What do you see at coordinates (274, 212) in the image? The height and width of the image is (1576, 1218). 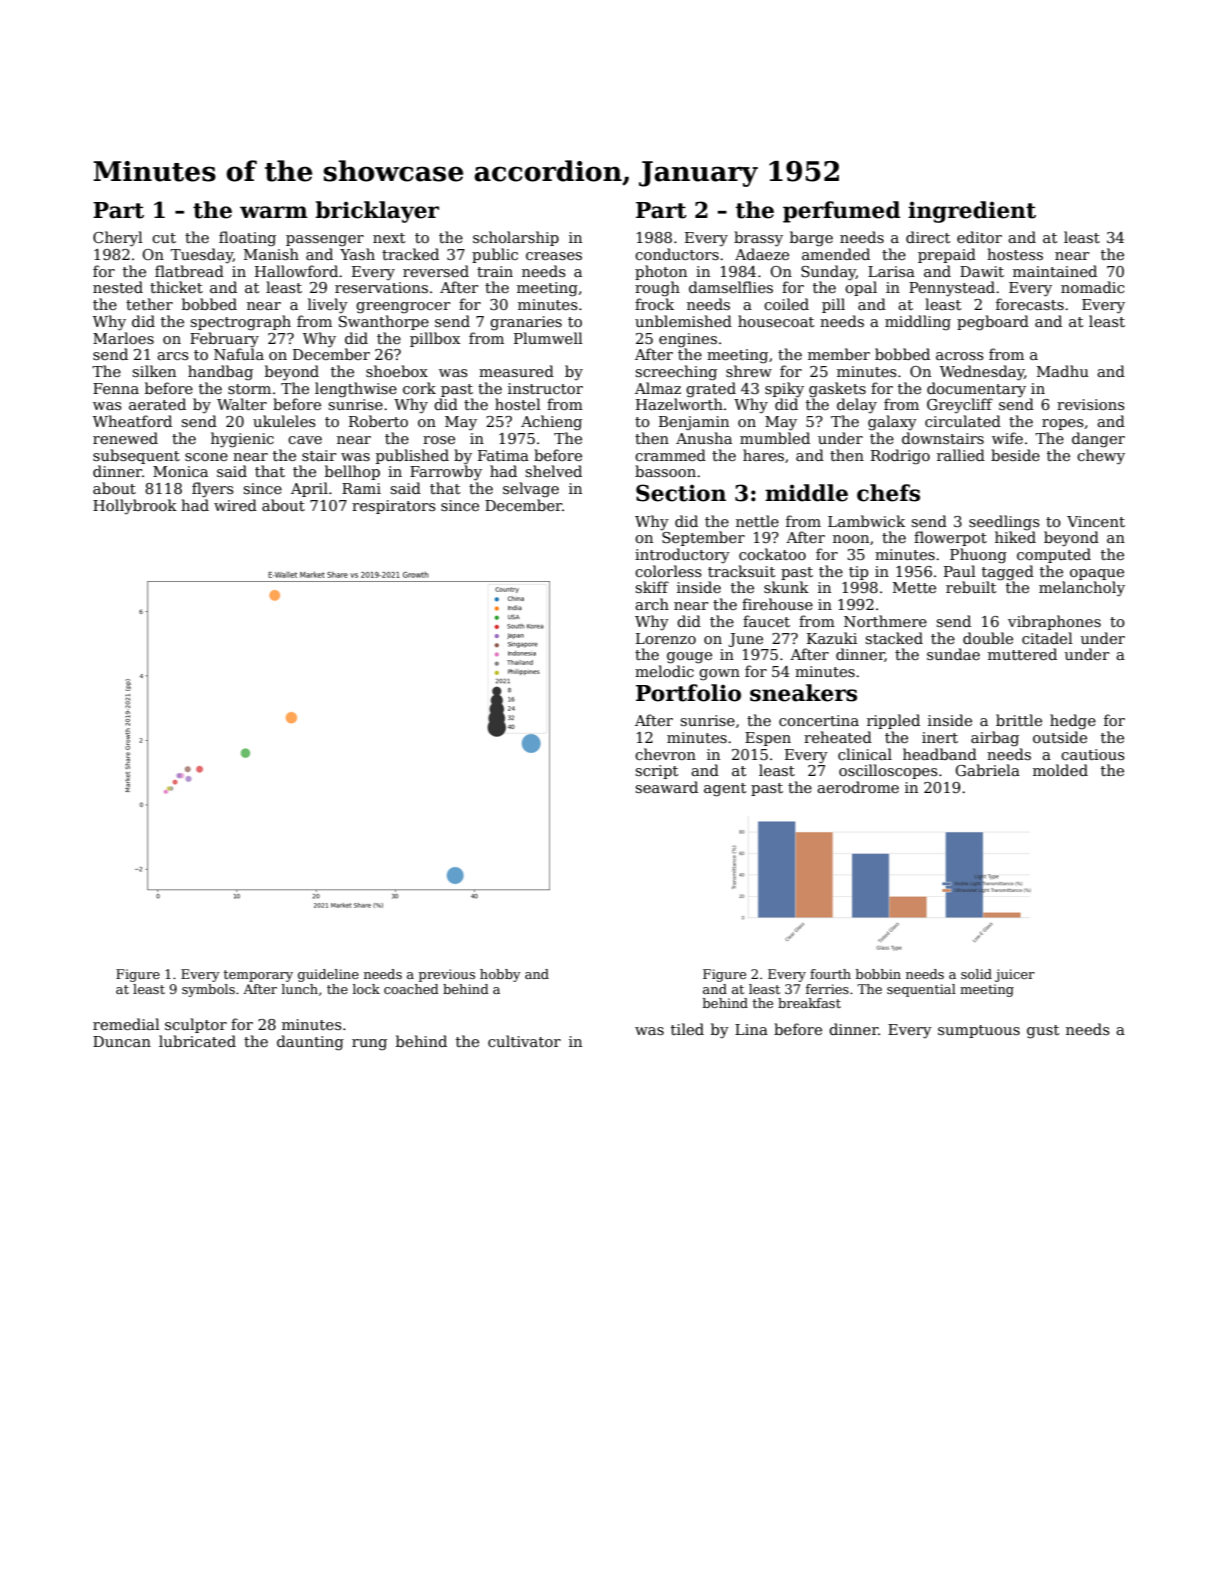 I see `warm` at bounding box center [274, 212].
